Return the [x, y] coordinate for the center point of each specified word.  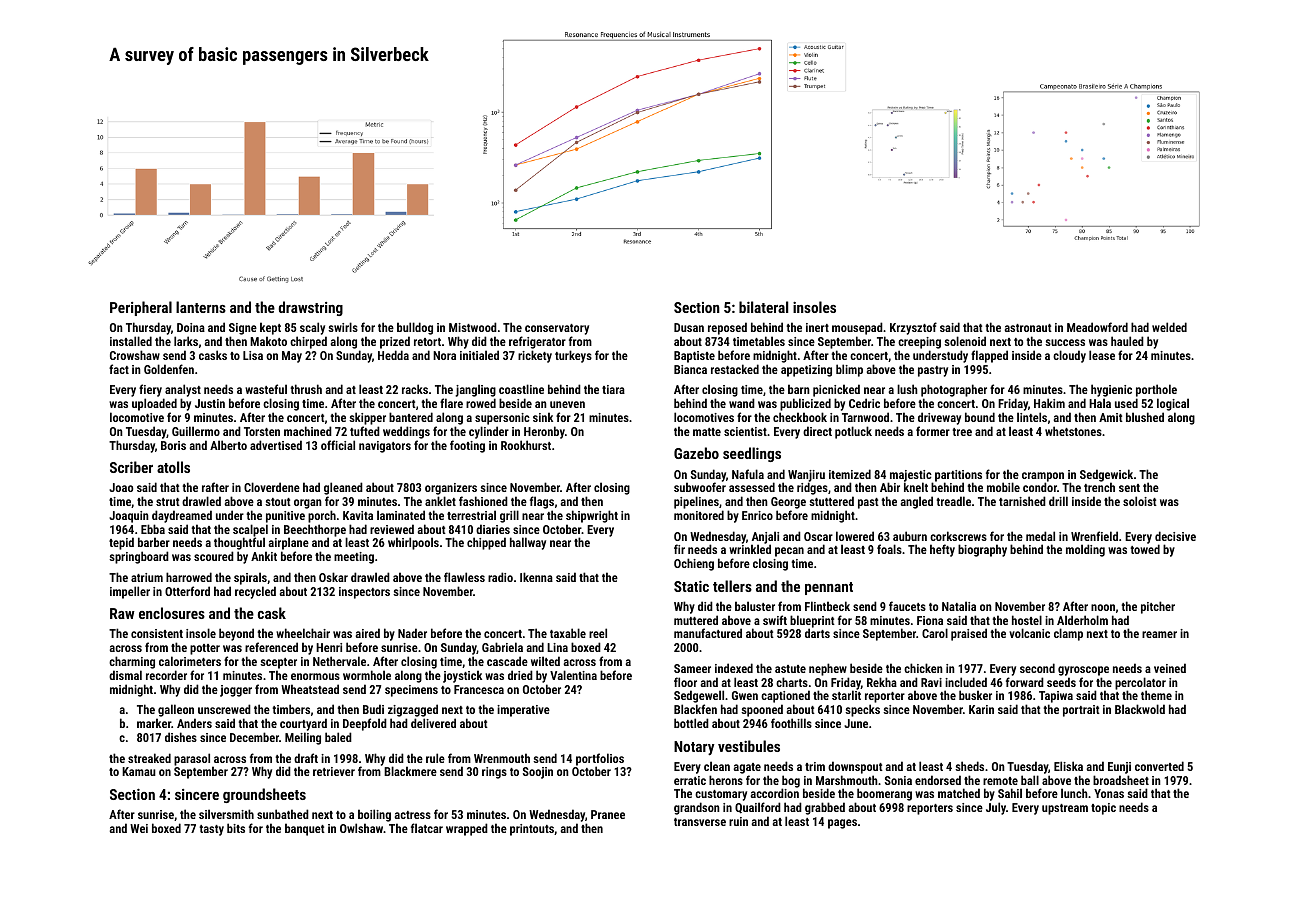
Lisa [253, 355]
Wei [139, 828]
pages [842, 824]
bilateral [763, 307]
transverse [700, 822]
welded [1169, 327]
